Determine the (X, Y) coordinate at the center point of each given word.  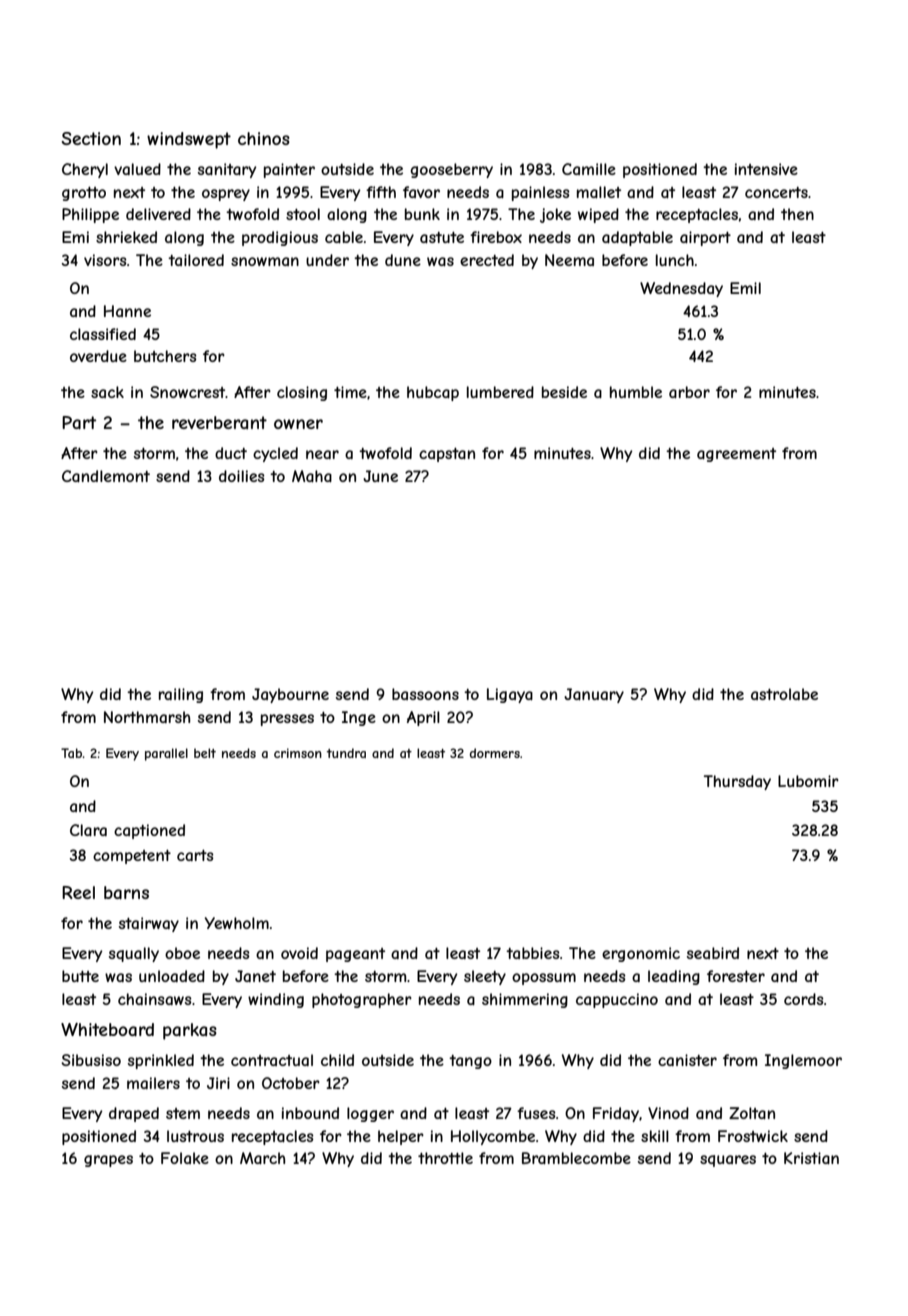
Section (91, 138)
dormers (495, 753)
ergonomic (641, 954)
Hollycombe (493, 1137)
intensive (766, 169)
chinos (264, 138)
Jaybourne (290, 695)
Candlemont (106, 476)
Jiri (218, 1083)
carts (195, 855)
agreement (736, 455)
